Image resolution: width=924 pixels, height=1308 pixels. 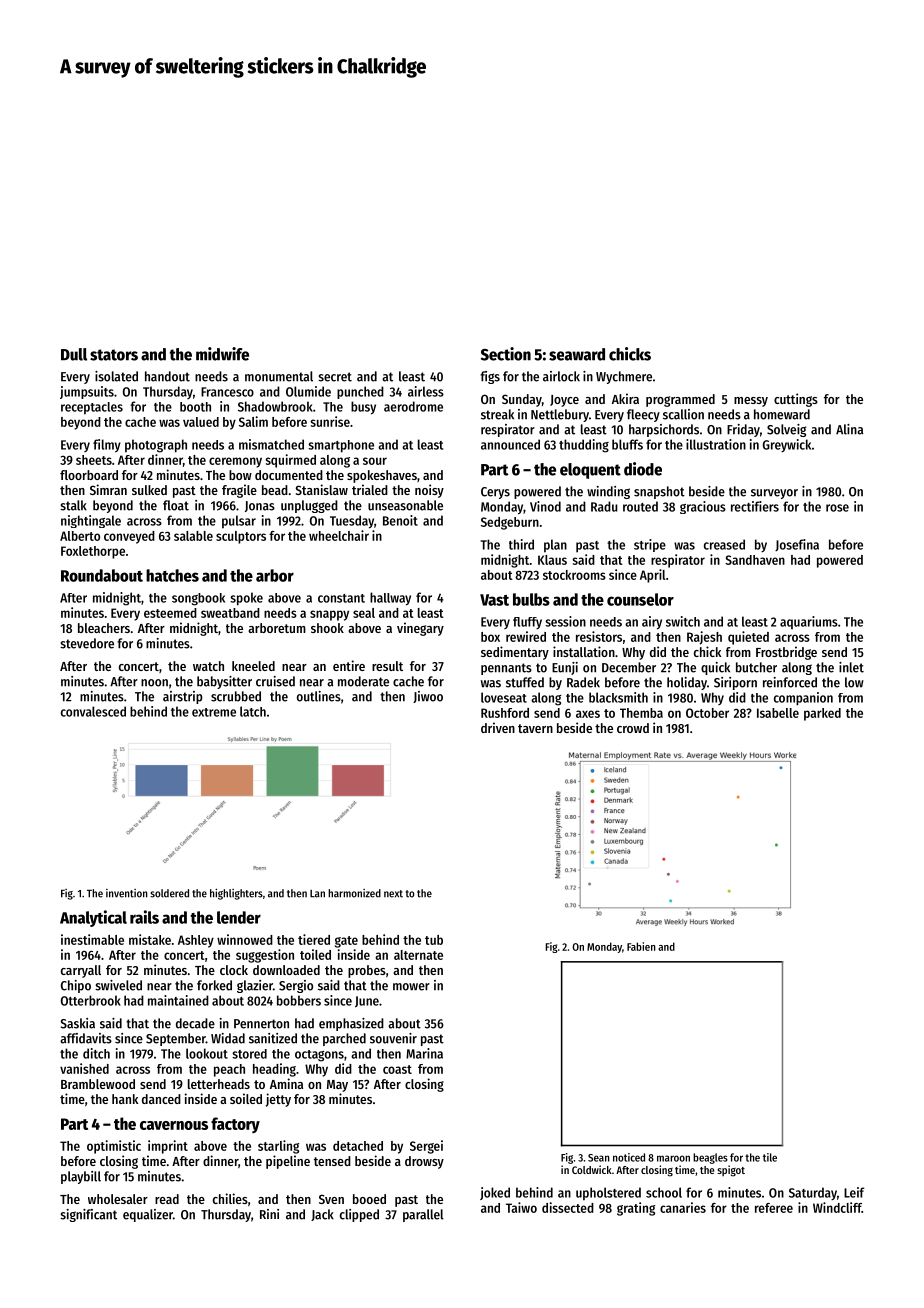 What do you see at coordinates (393, 1038) in the screenshot?
I see `souvenir` at bounding box center [393, 1038].
